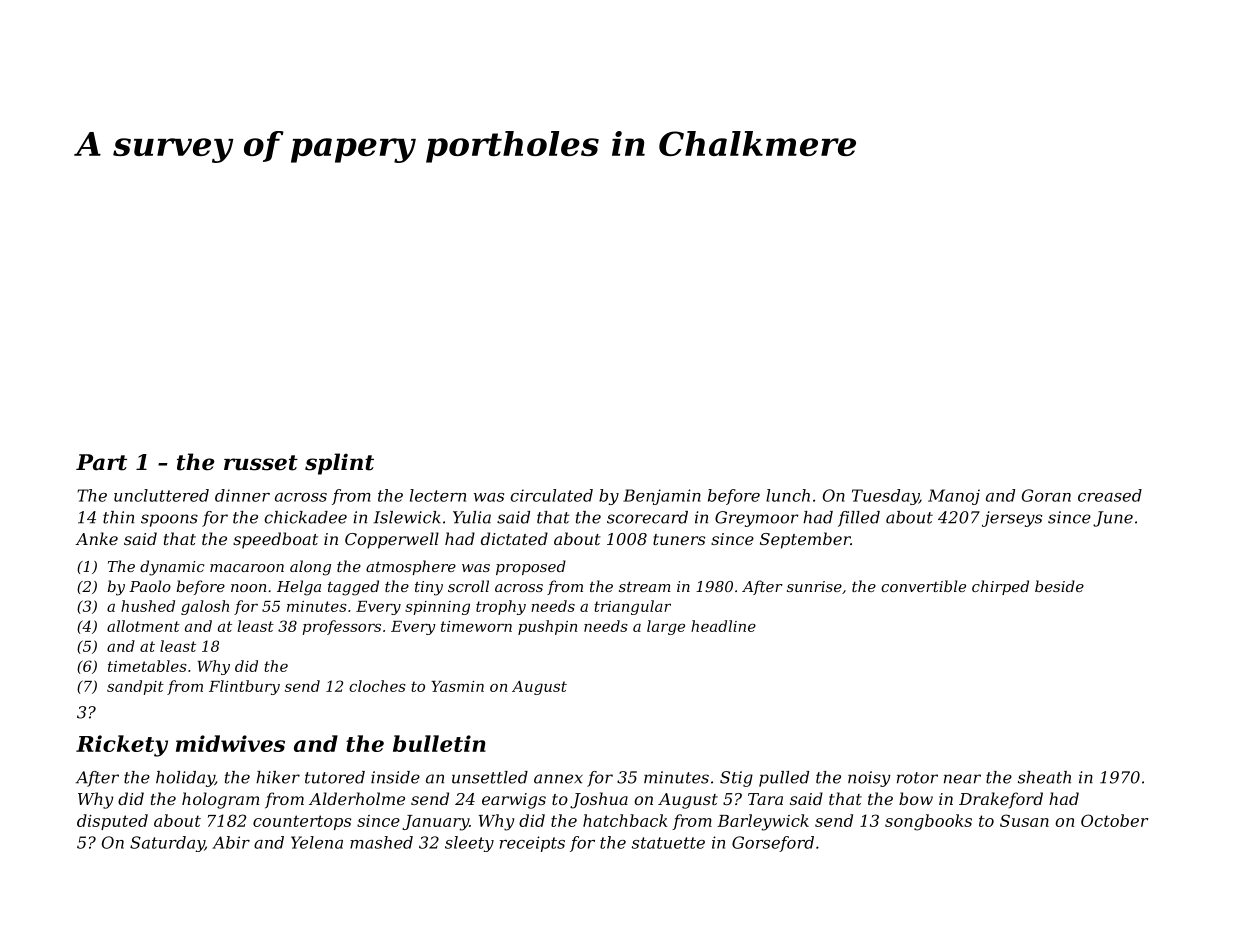  What do you see at coordinates (1046, 495) in the document?
I see `Goran` at bounding box center [1046, 495].
